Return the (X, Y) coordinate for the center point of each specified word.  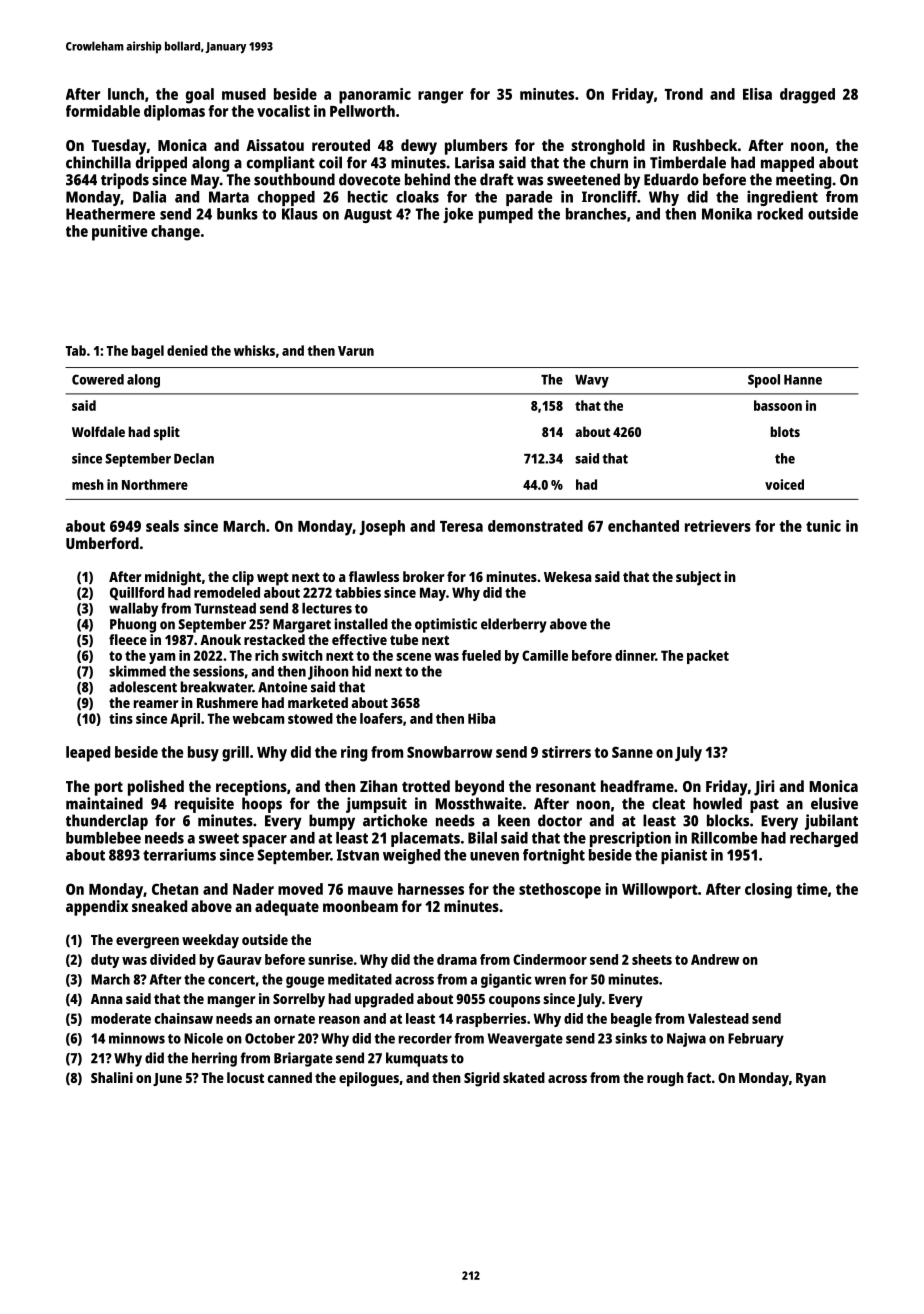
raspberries (491, 1020)
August (368, 216)
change (175, 233)
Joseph (382, 528)
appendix (97, 908)
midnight (173, 578)
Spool (764, 381)
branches (596, 214)
